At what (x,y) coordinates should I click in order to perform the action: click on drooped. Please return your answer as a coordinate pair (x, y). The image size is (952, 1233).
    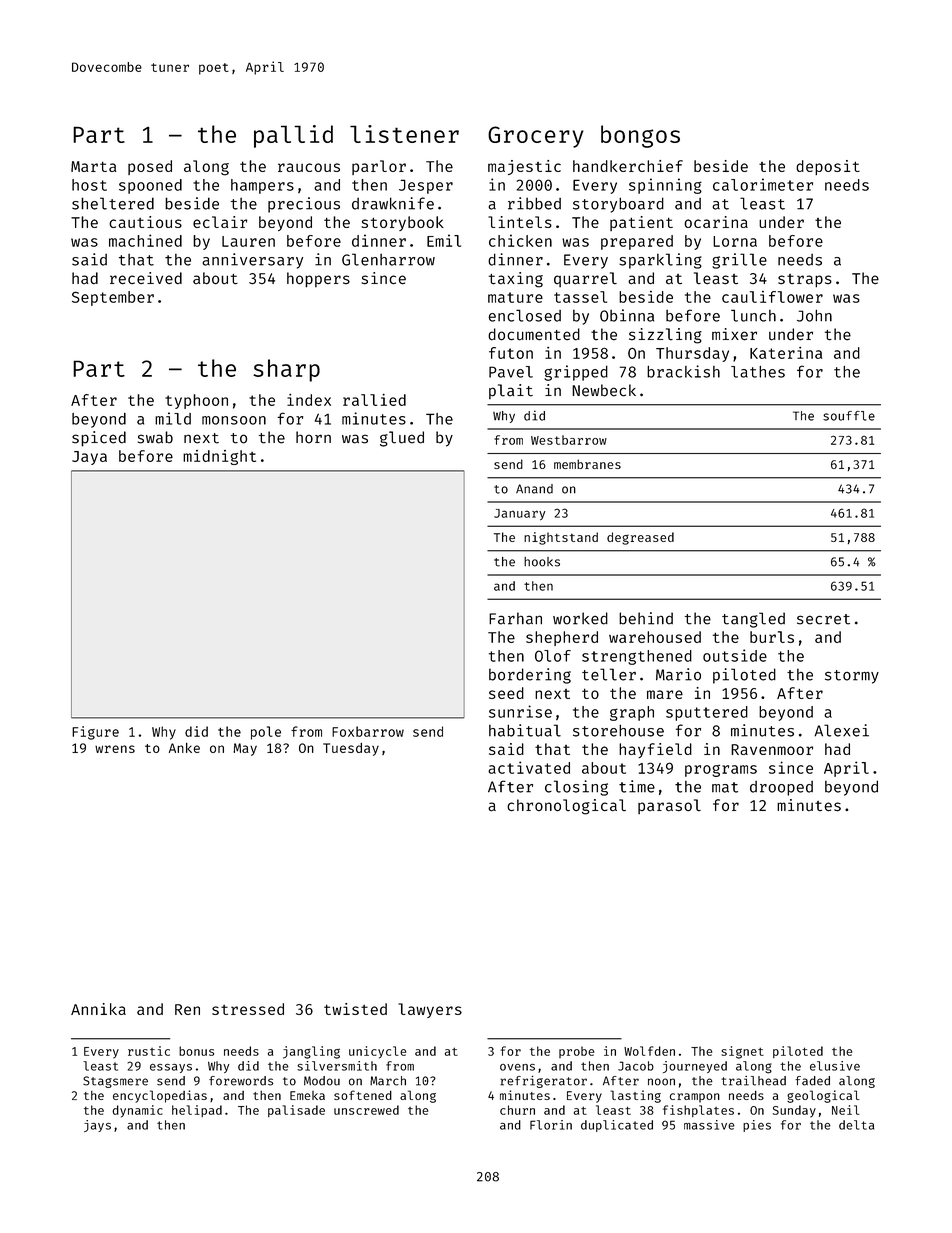
    Looking at the image, I should click on (781, 788).
